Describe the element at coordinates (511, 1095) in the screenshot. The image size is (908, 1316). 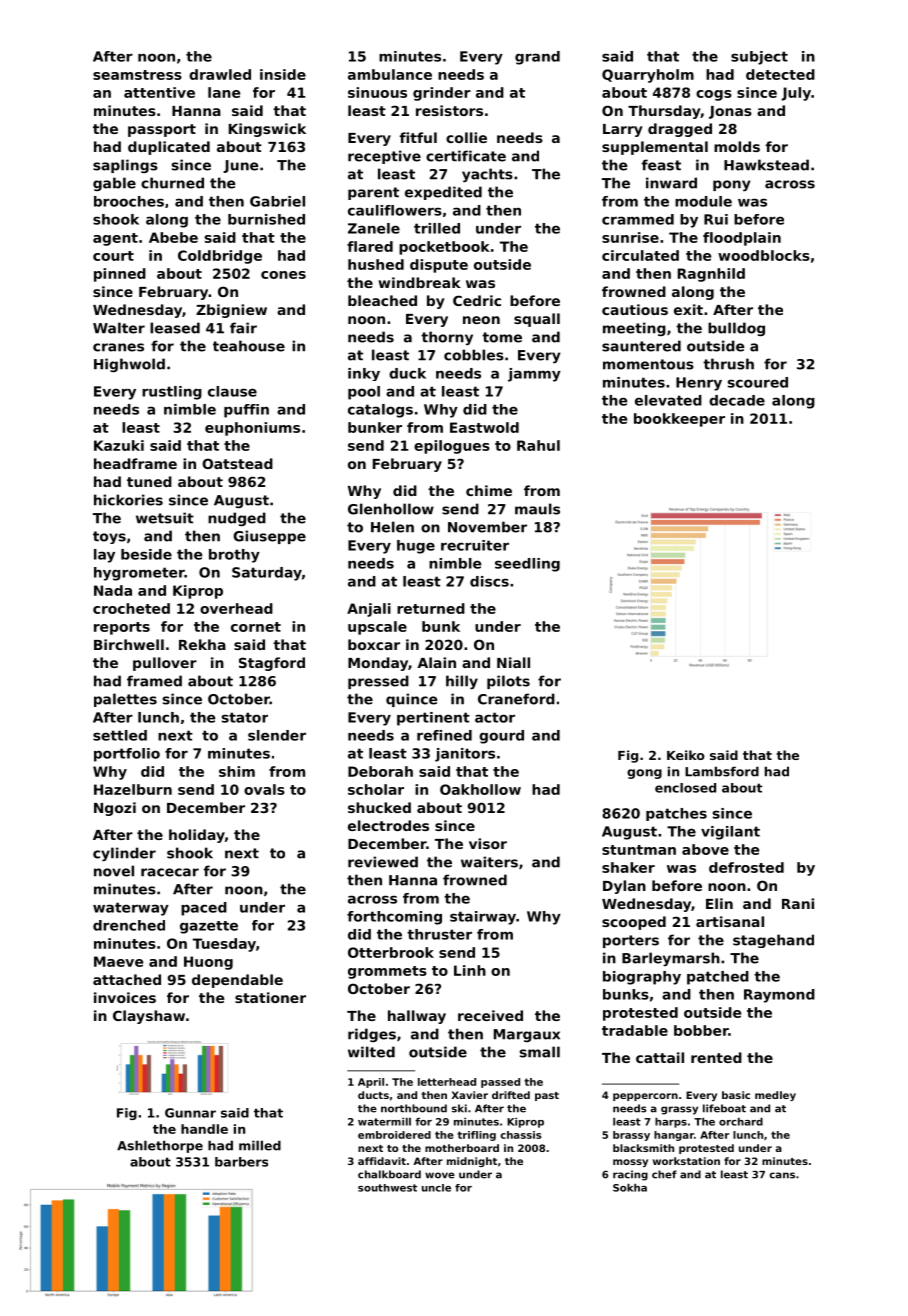
I see `drifted` at that location.
